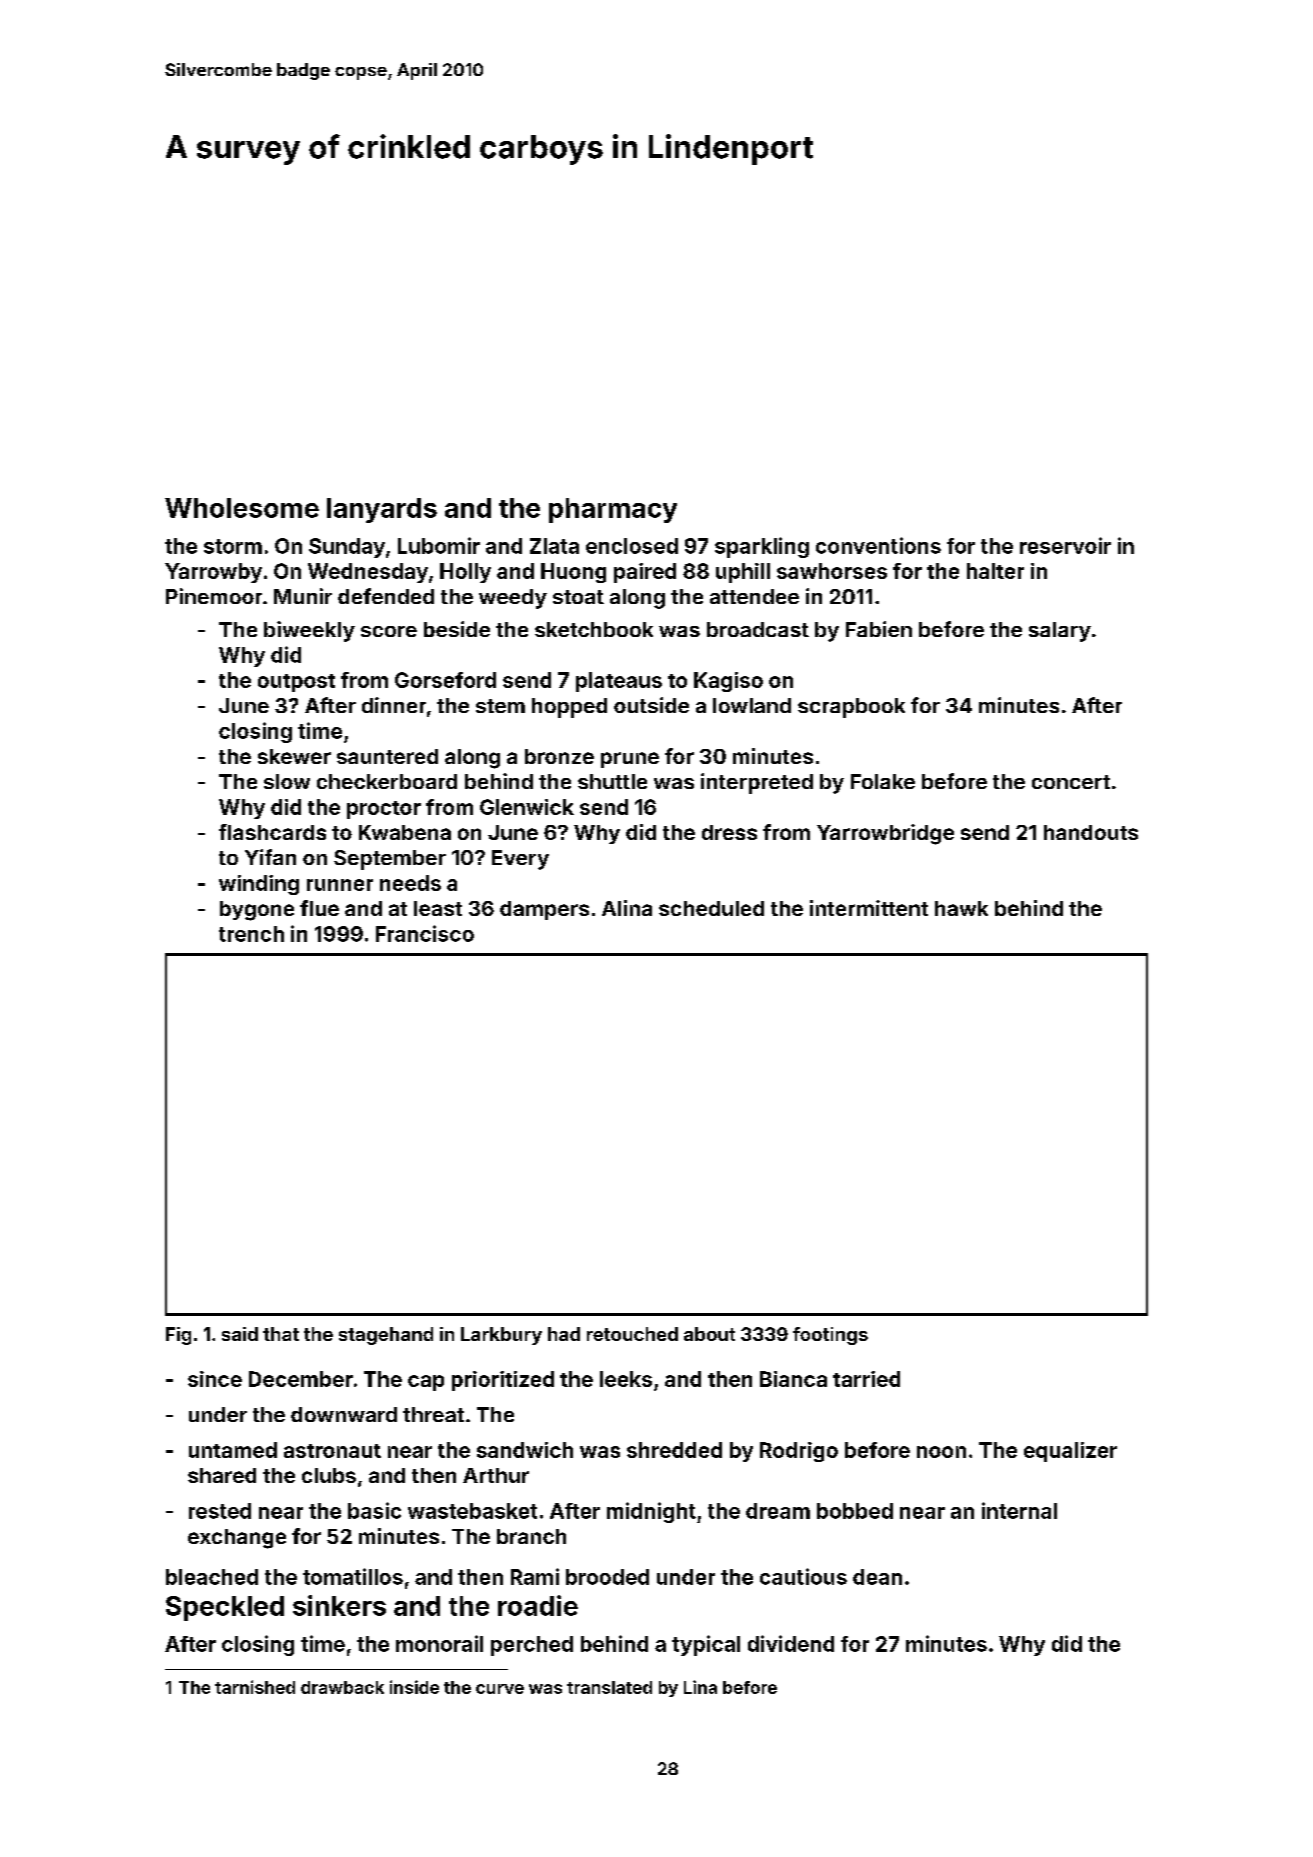 The height and width of the screenshot is (1857, 1313). I want to click on had, so click(564, 1334).
